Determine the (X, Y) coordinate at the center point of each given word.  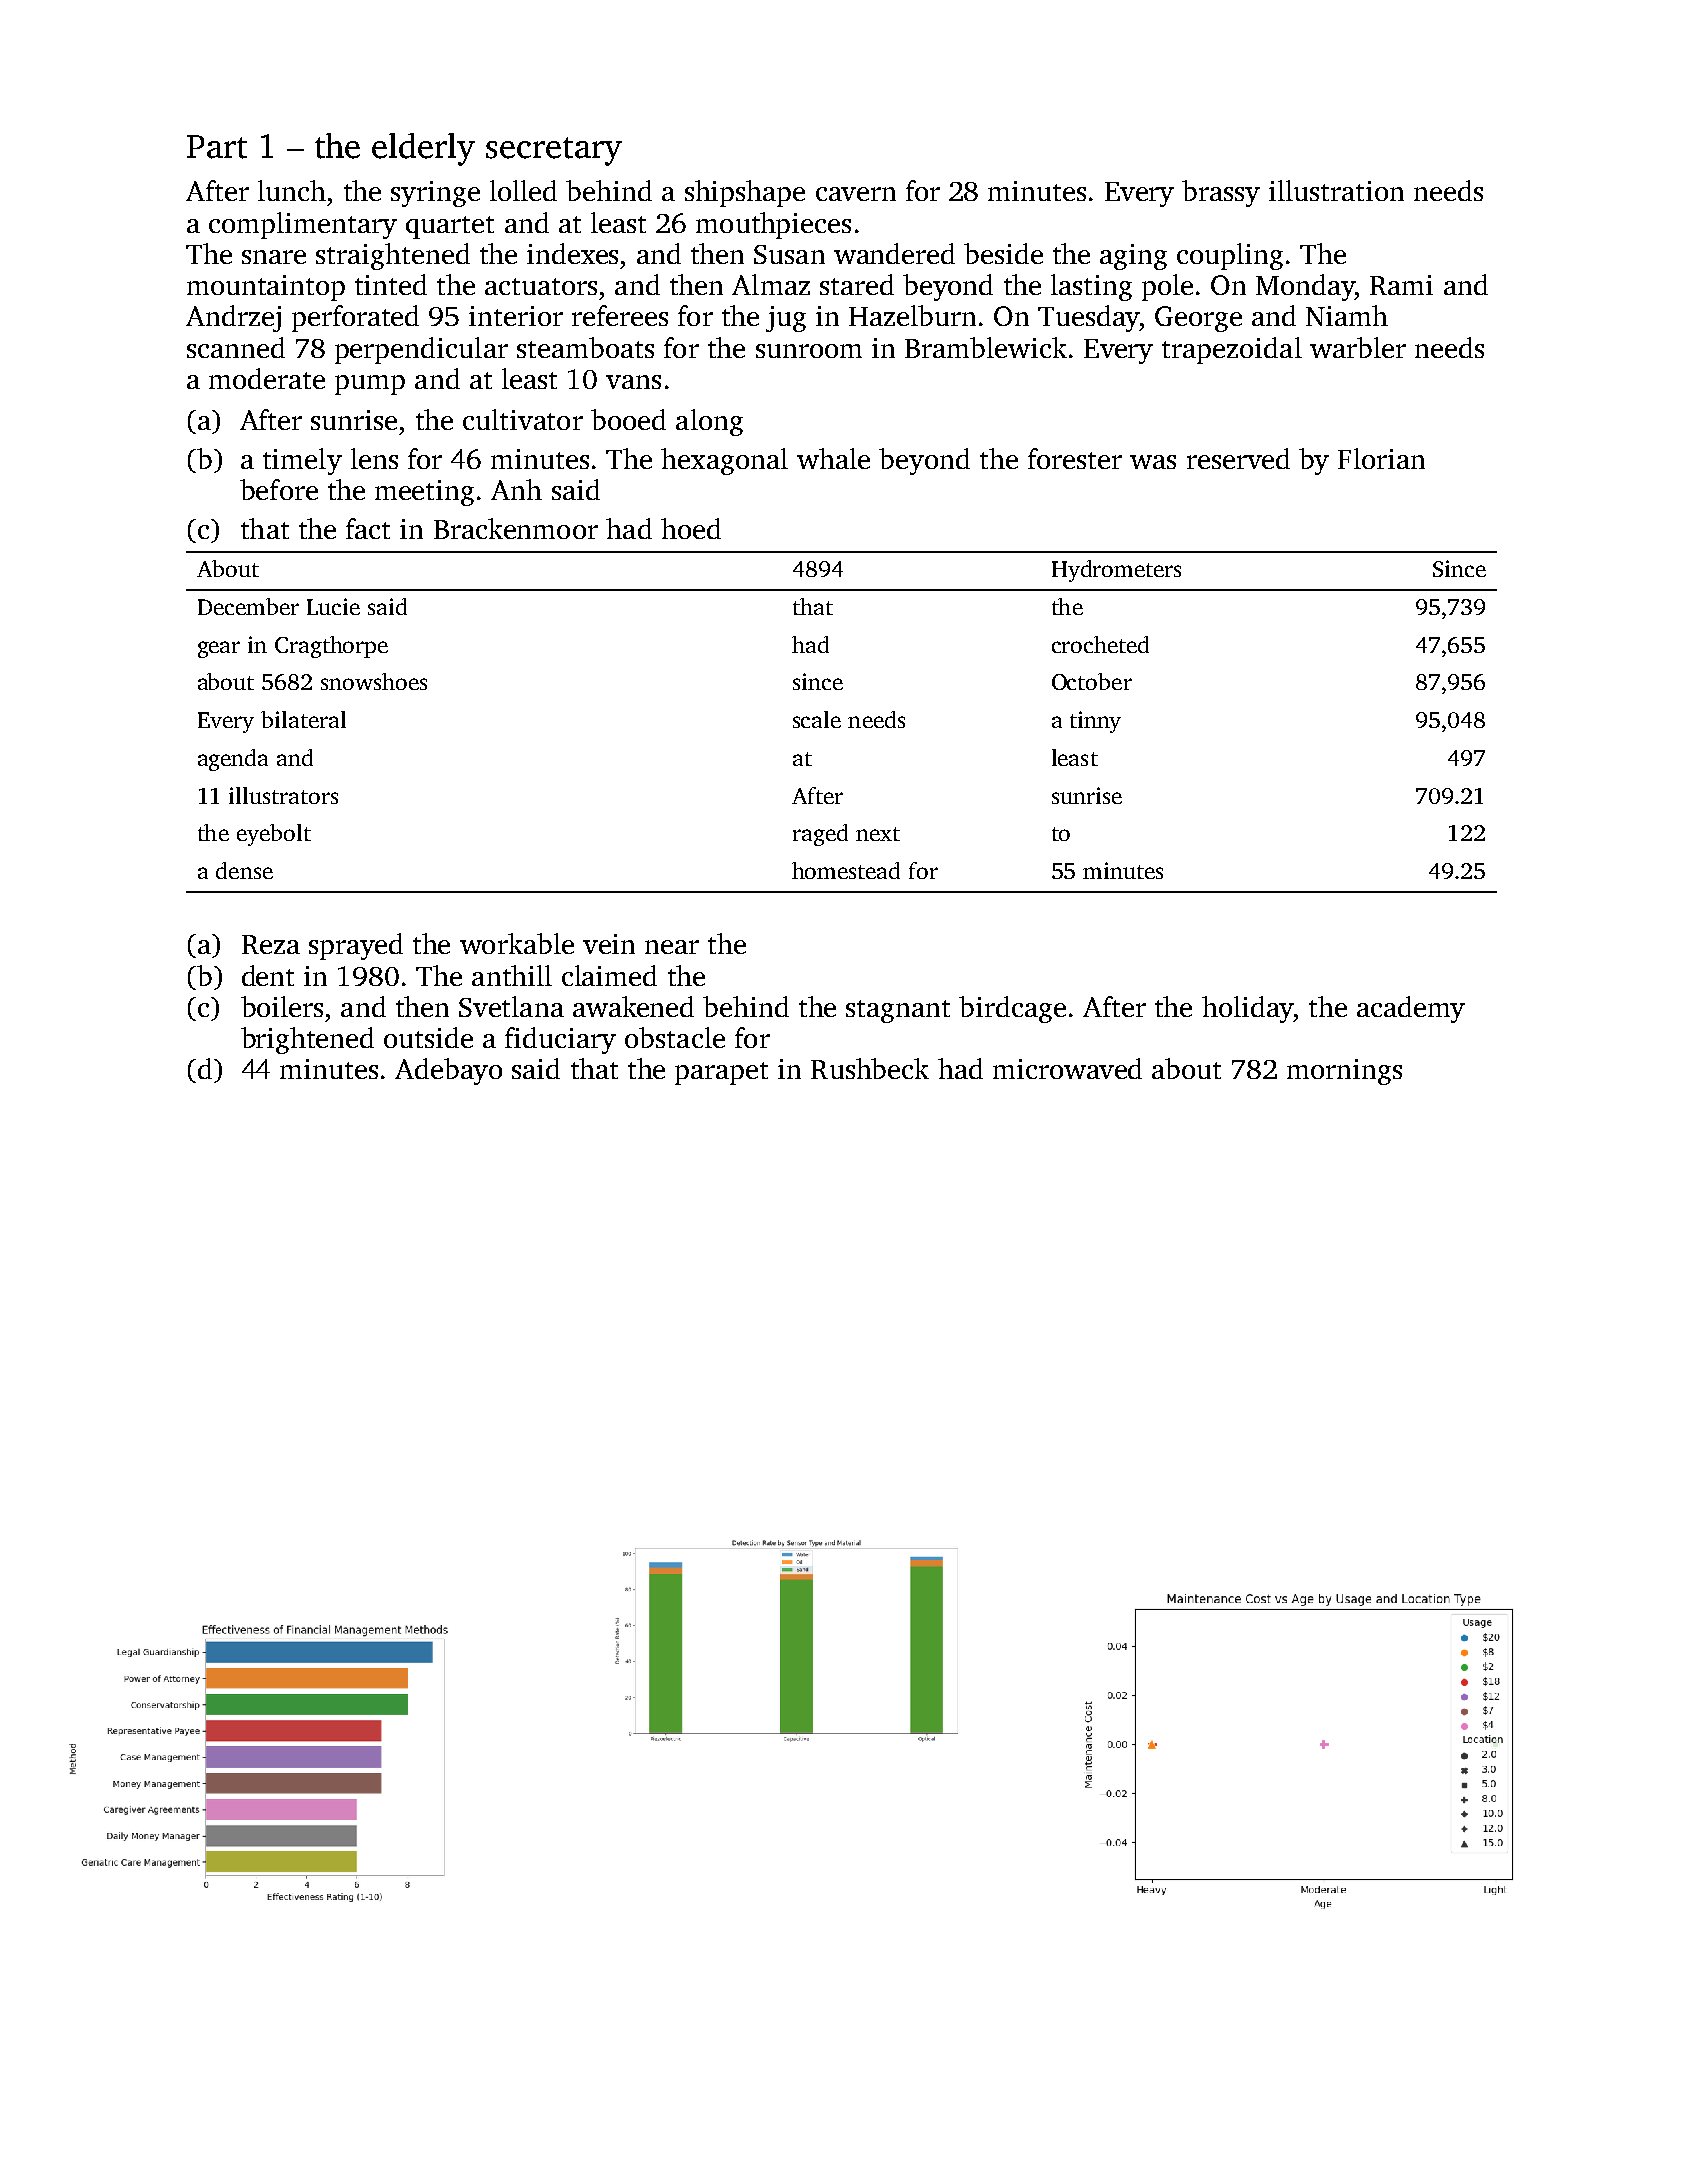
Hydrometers (1116, 571)
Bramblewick (986, 347)
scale (817, 719)
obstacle (675, 1037)
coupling (1230, 256)
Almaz (771, 284)
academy (1411, 1009)
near (672, 947)
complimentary (303, 225)
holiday (1247, 1009)
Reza (271, 944)
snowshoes (374, 681)
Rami (1401, 285)
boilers (282, 1006)
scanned (236, 347)
